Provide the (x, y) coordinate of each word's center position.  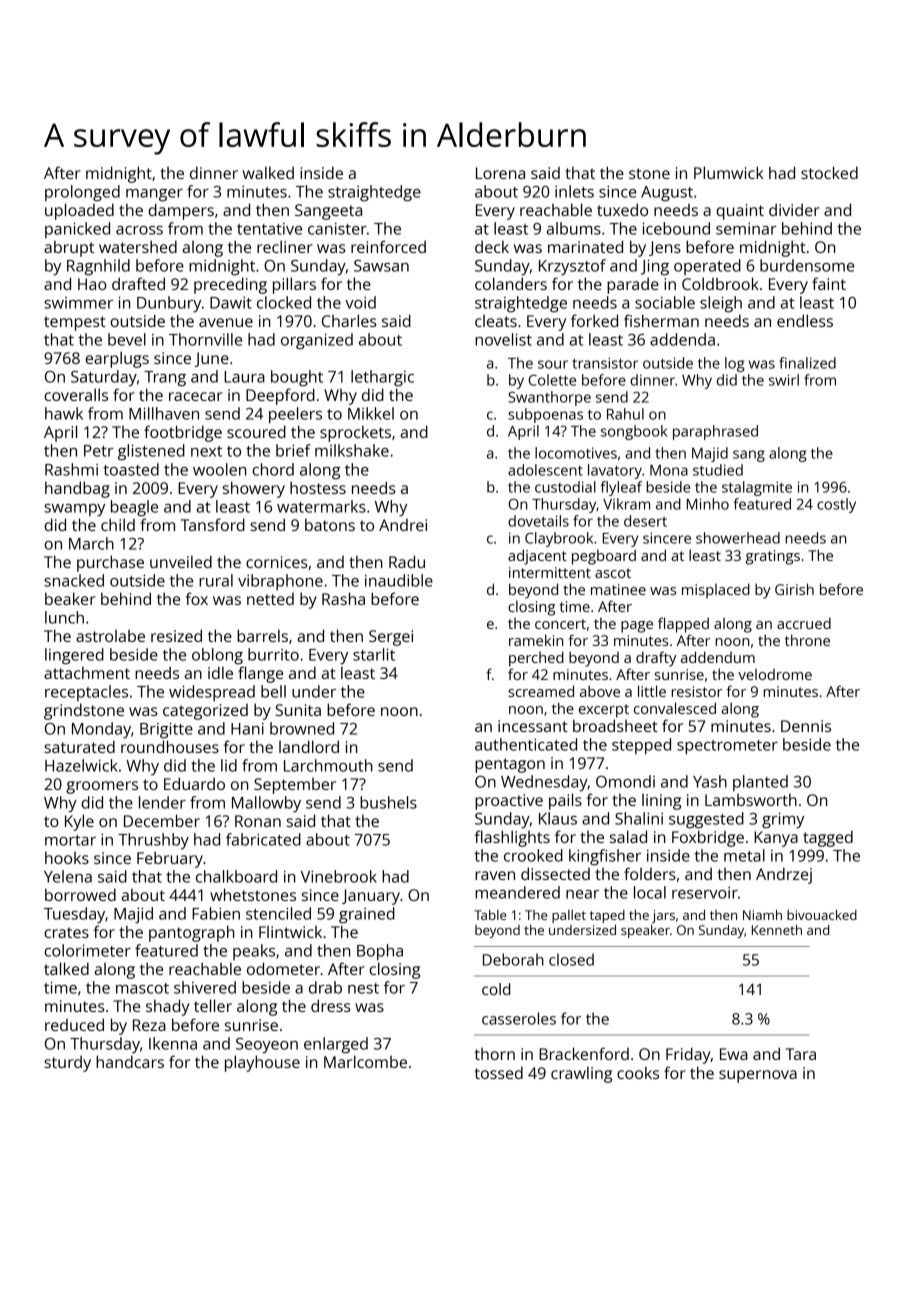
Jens (665, 248)
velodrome (775, 674)
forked (594, 320)
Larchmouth (328, 765)
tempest (75, 323)
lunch (64, 617)
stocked (829, 172)
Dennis (806, 726)
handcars (130, 1061)
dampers (181, 211)
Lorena (500, 173)
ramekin (536, 640)
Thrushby (153, 841)
